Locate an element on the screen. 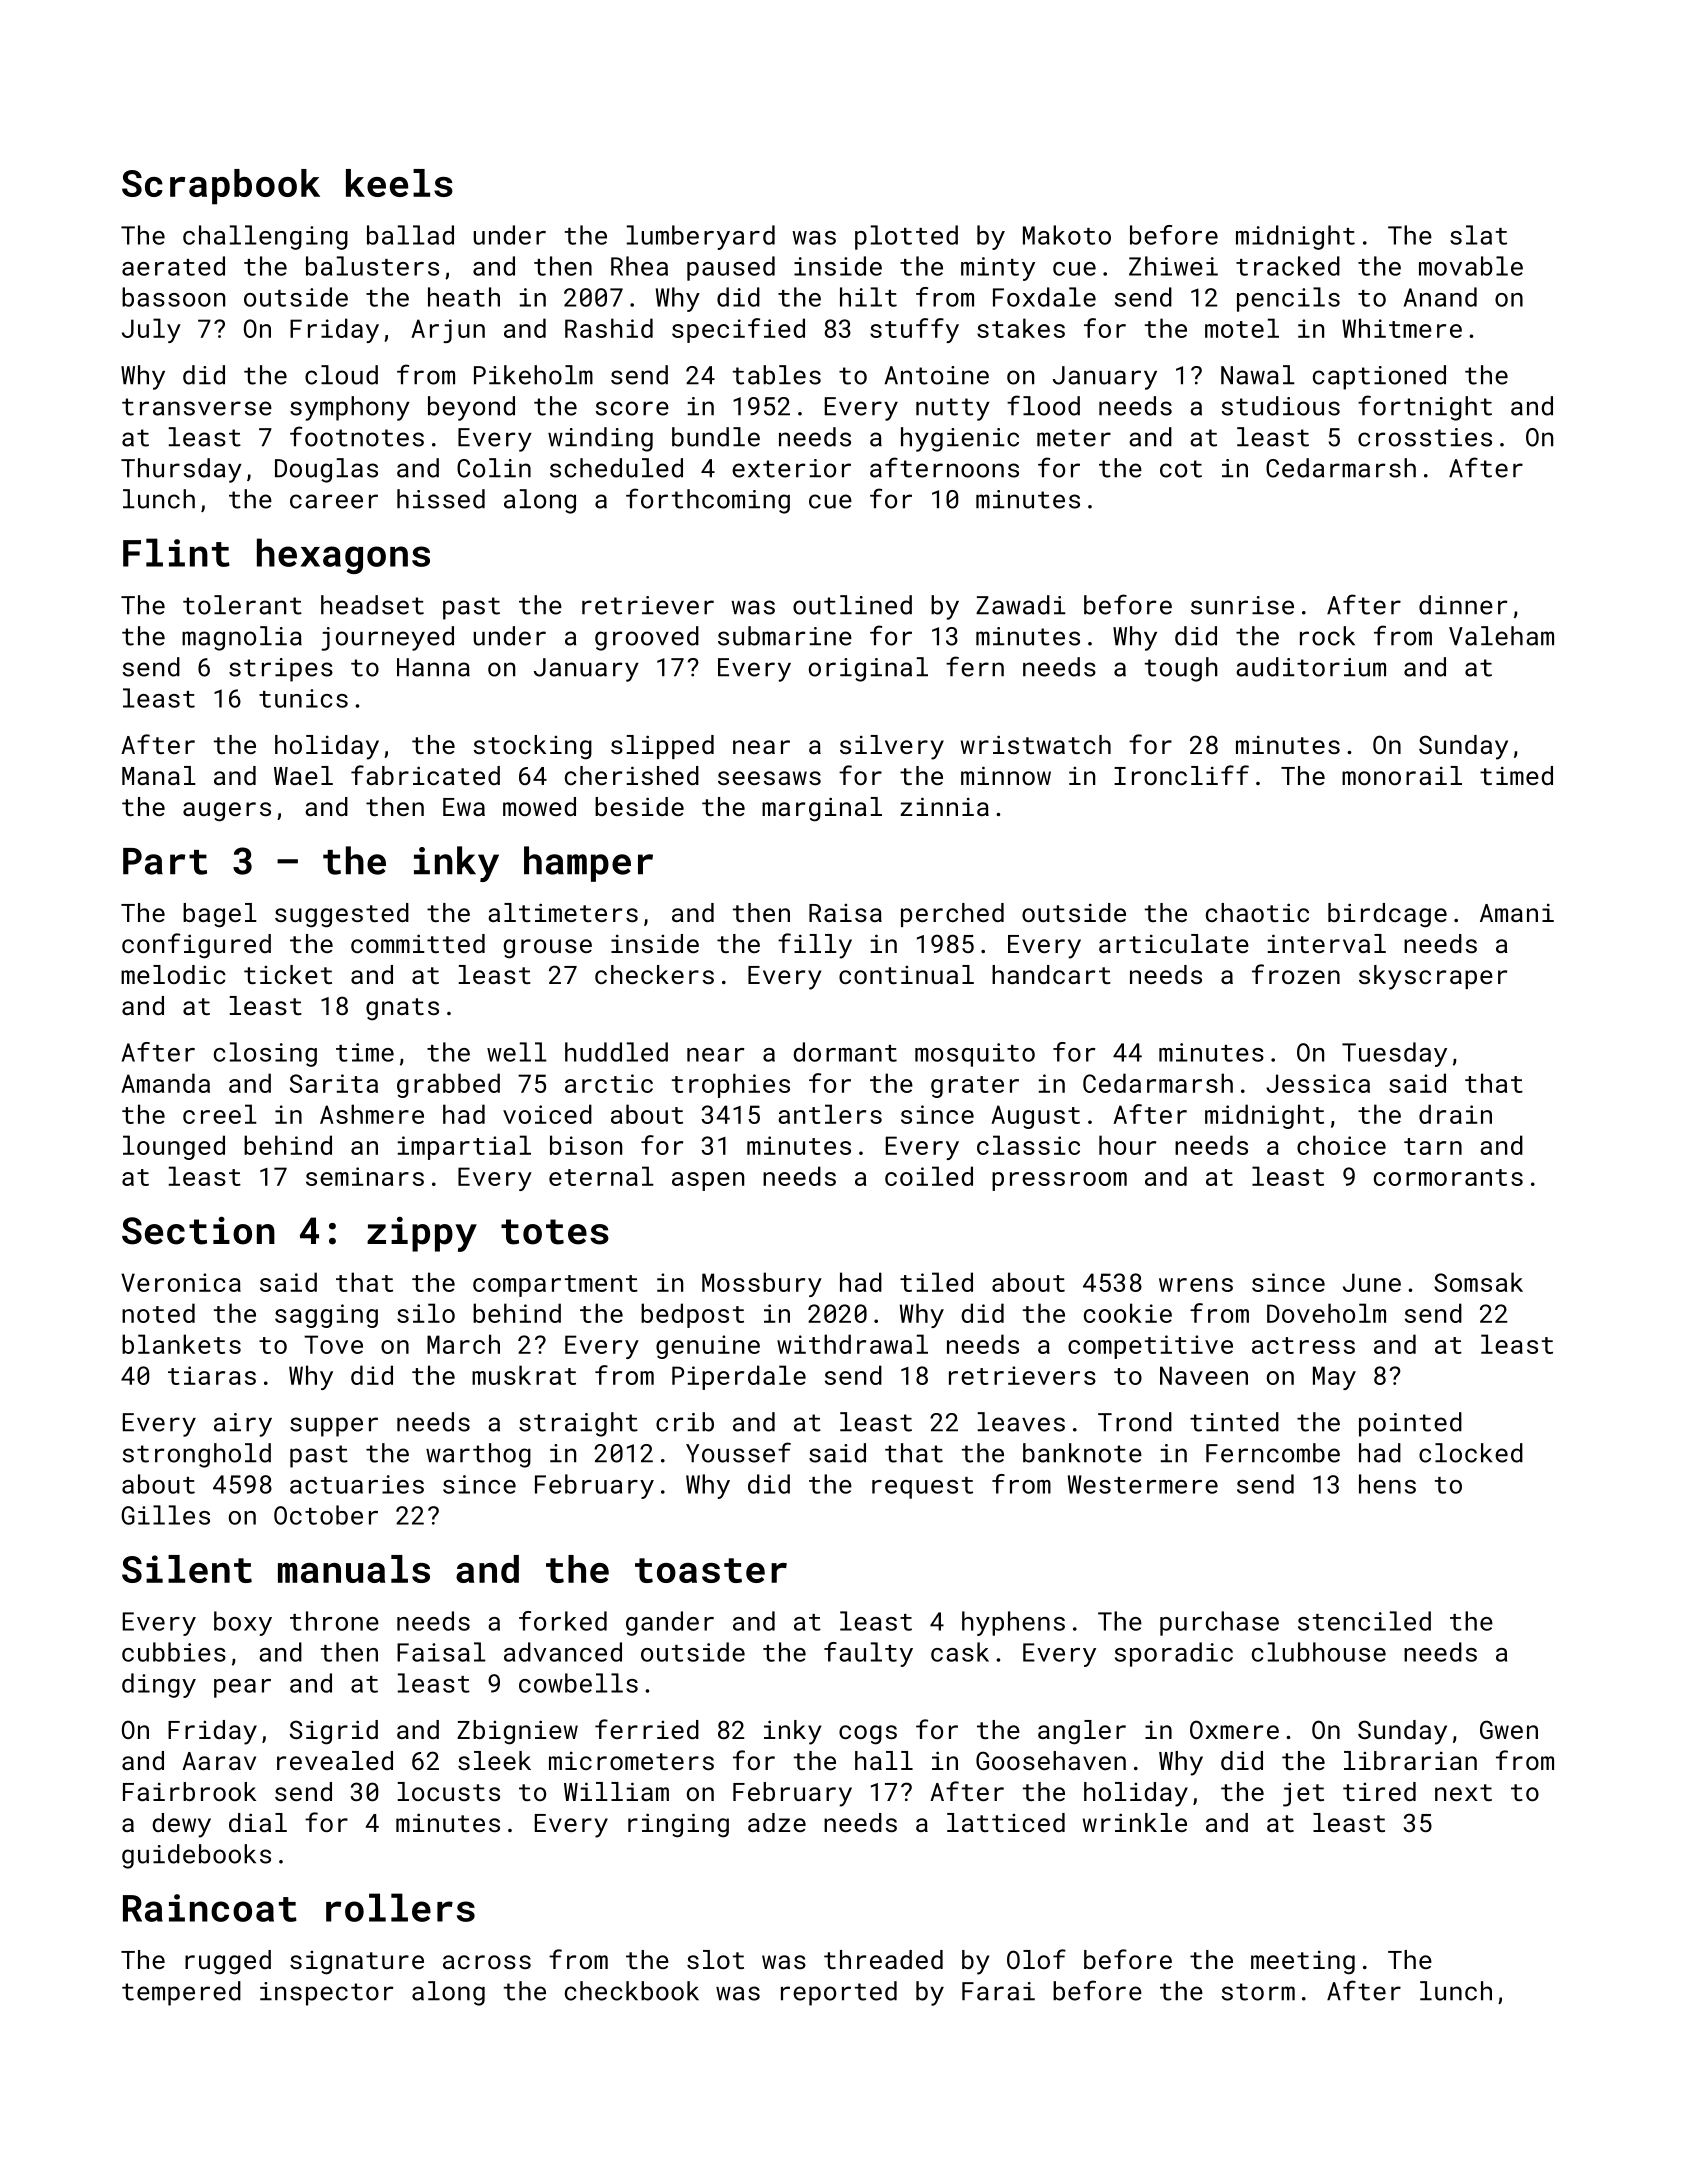 This screenshot has width=1683, height=2178. hygienic is located at coordinates (960, 439).
